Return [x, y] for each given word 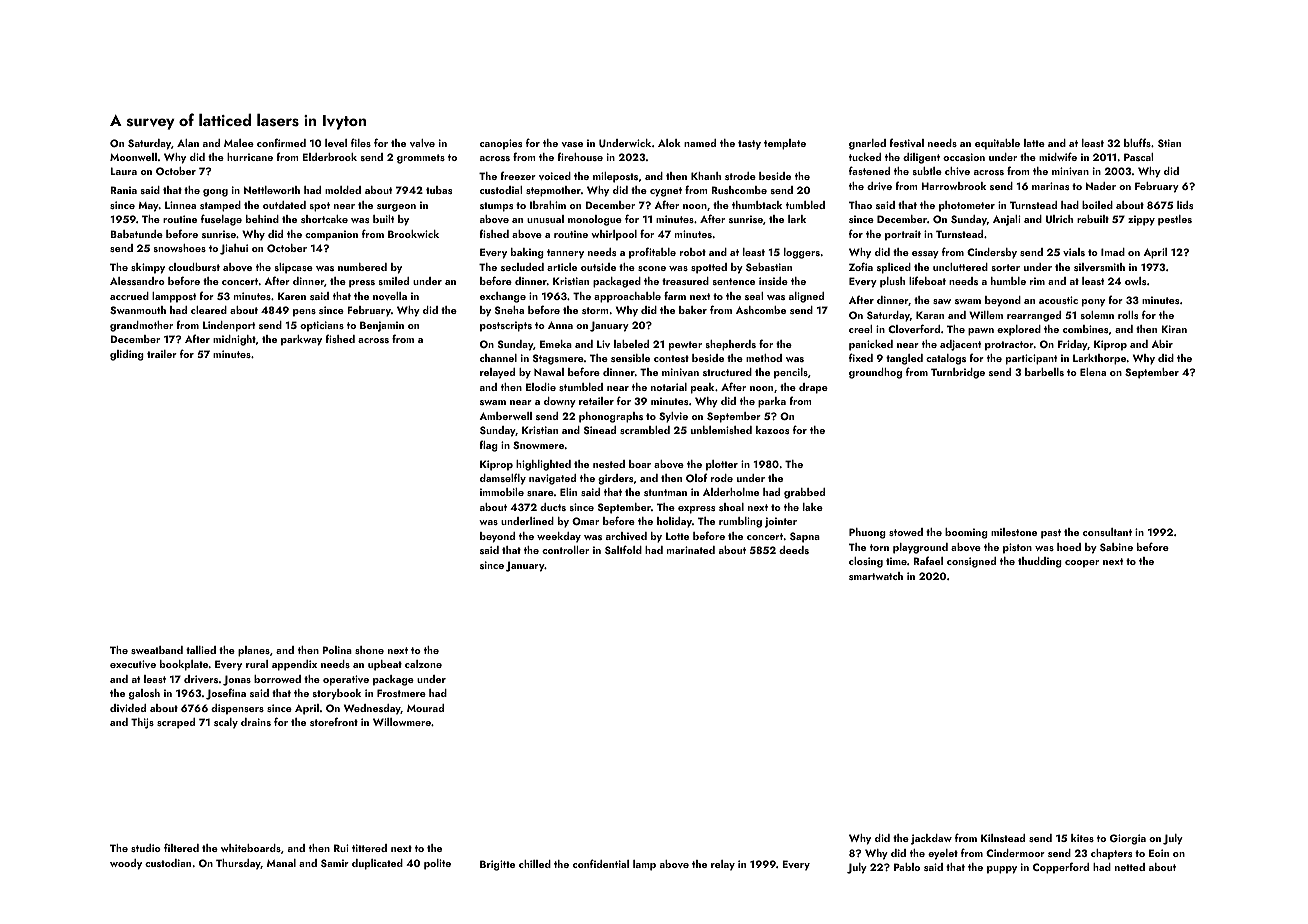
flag [489, 446]
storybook [337, 694]
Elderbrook [330, 157]
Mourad [425, 708]
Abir [1162, 344]
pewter [685, 346]
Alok [669, 143]
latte [1034, 143]
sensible [630, 358]
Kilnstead [1003, 838]
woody [126, 864]
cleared [209, 310]
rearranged [1034, 316]
